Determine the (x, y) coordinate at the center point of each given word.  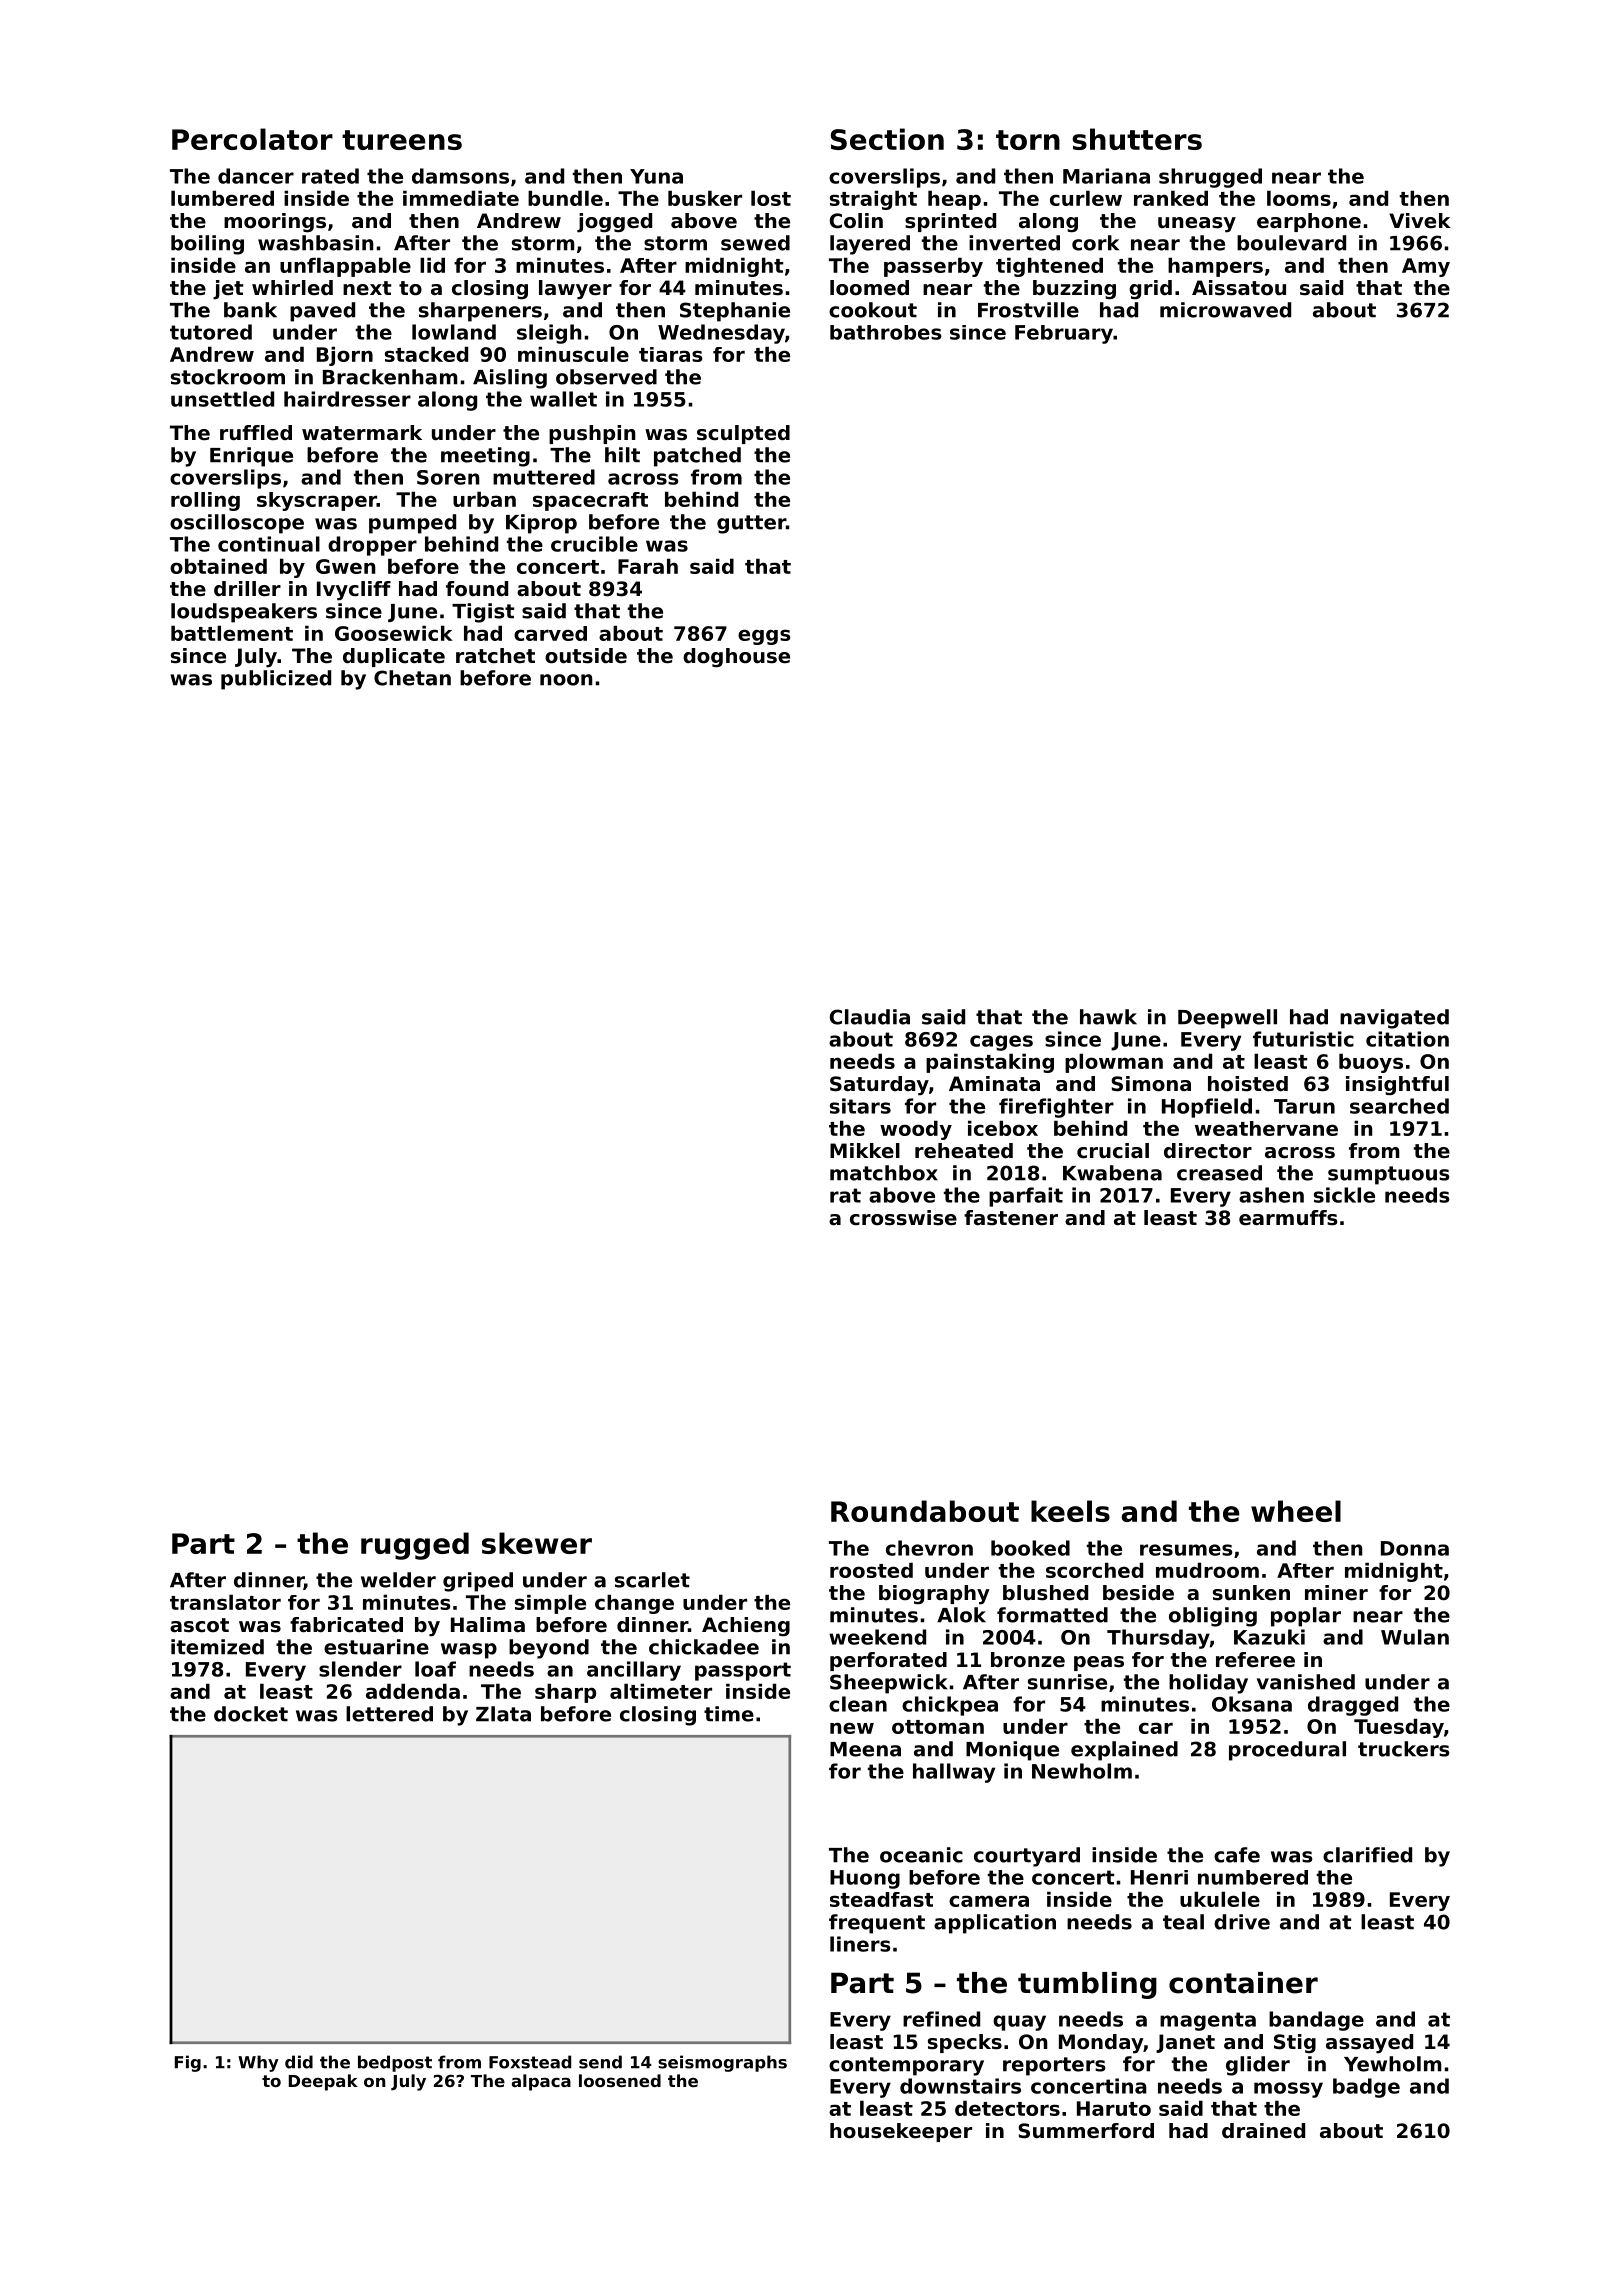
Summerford (1086, 2131)
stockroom (228, 377)
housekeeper (901, 2132)
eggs (764, 637)
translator (225, 1602)
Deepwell (1227, 1019)
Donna (1415, 1548)
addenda (413, 1691)
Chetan (412, 678)
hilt (622, 455)
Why (258, 2063)
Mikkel (865, 1150)
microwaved (1225, 310)
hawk (1108, 1017)
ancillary (634, 1671)
